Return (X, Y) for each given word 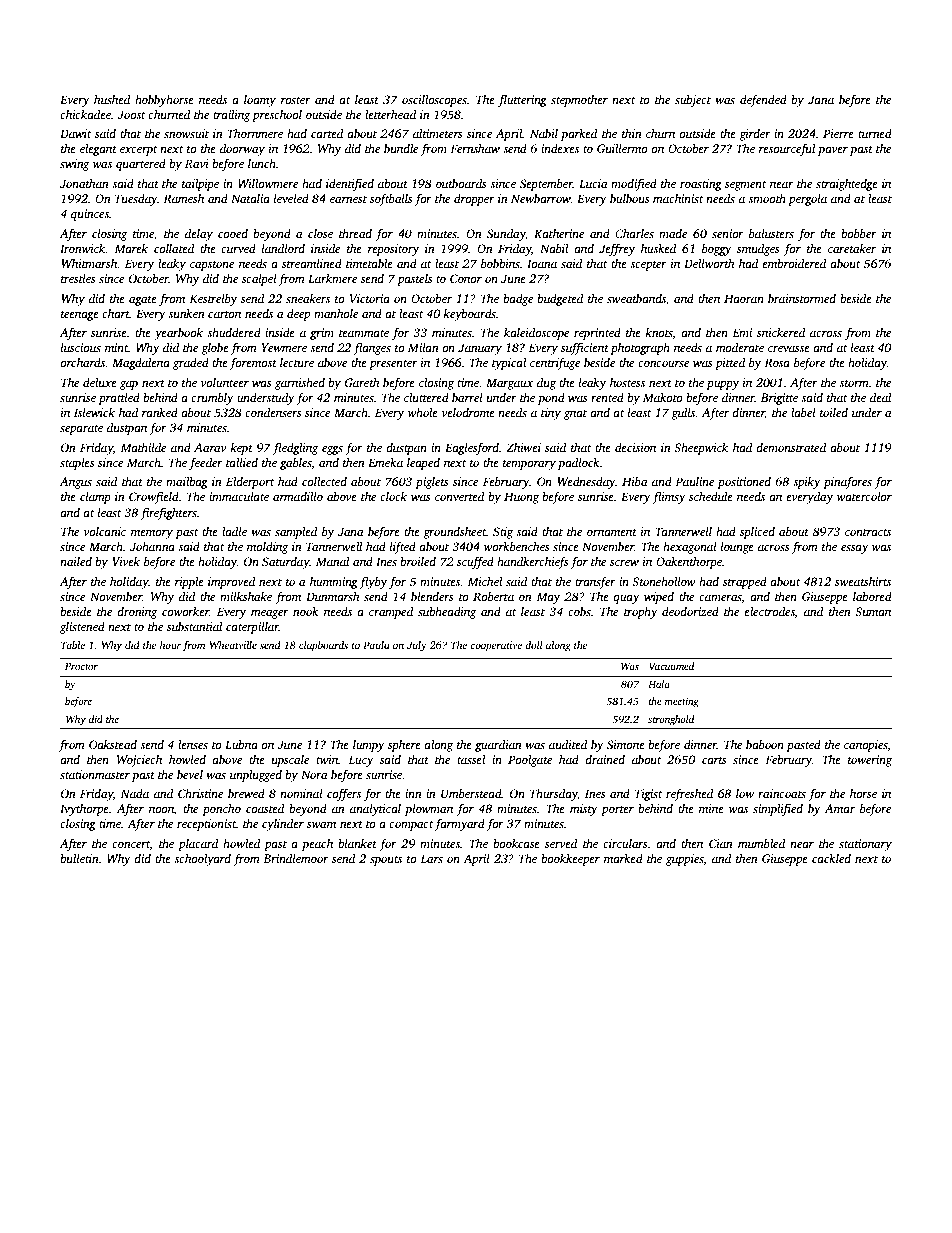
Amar (840, 808)
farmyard (460, 824)
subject (693, 101)
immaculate (239, 496)
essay (855, 549)
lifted (403, 547)
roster (296, 100)
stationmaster (95, 774)
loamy (260, 101)
